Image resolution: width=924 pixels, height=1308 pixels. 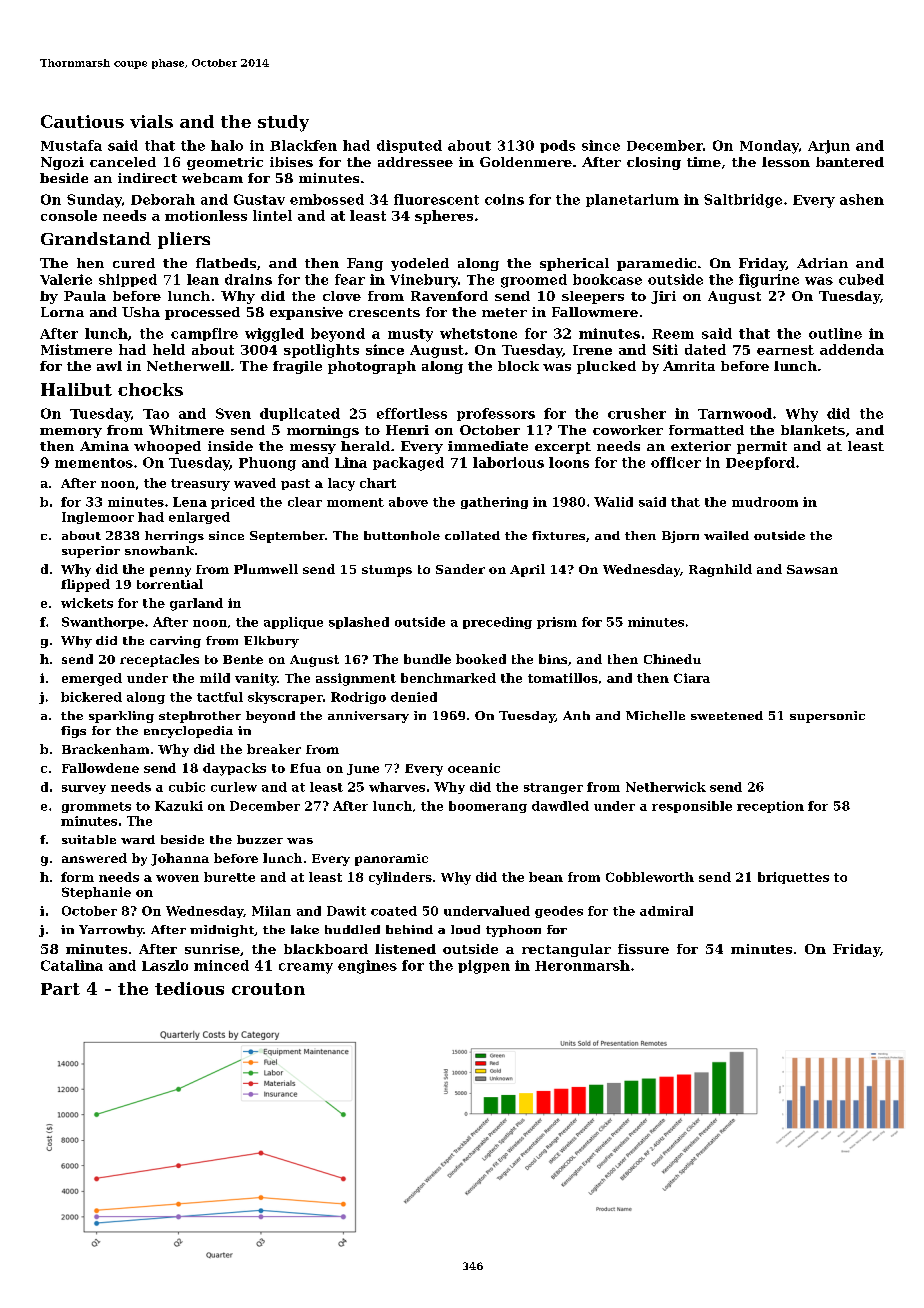 What do you see at coordinates (769, 281) in the document?
I see `figurine` at bounding box center [769, 281].
